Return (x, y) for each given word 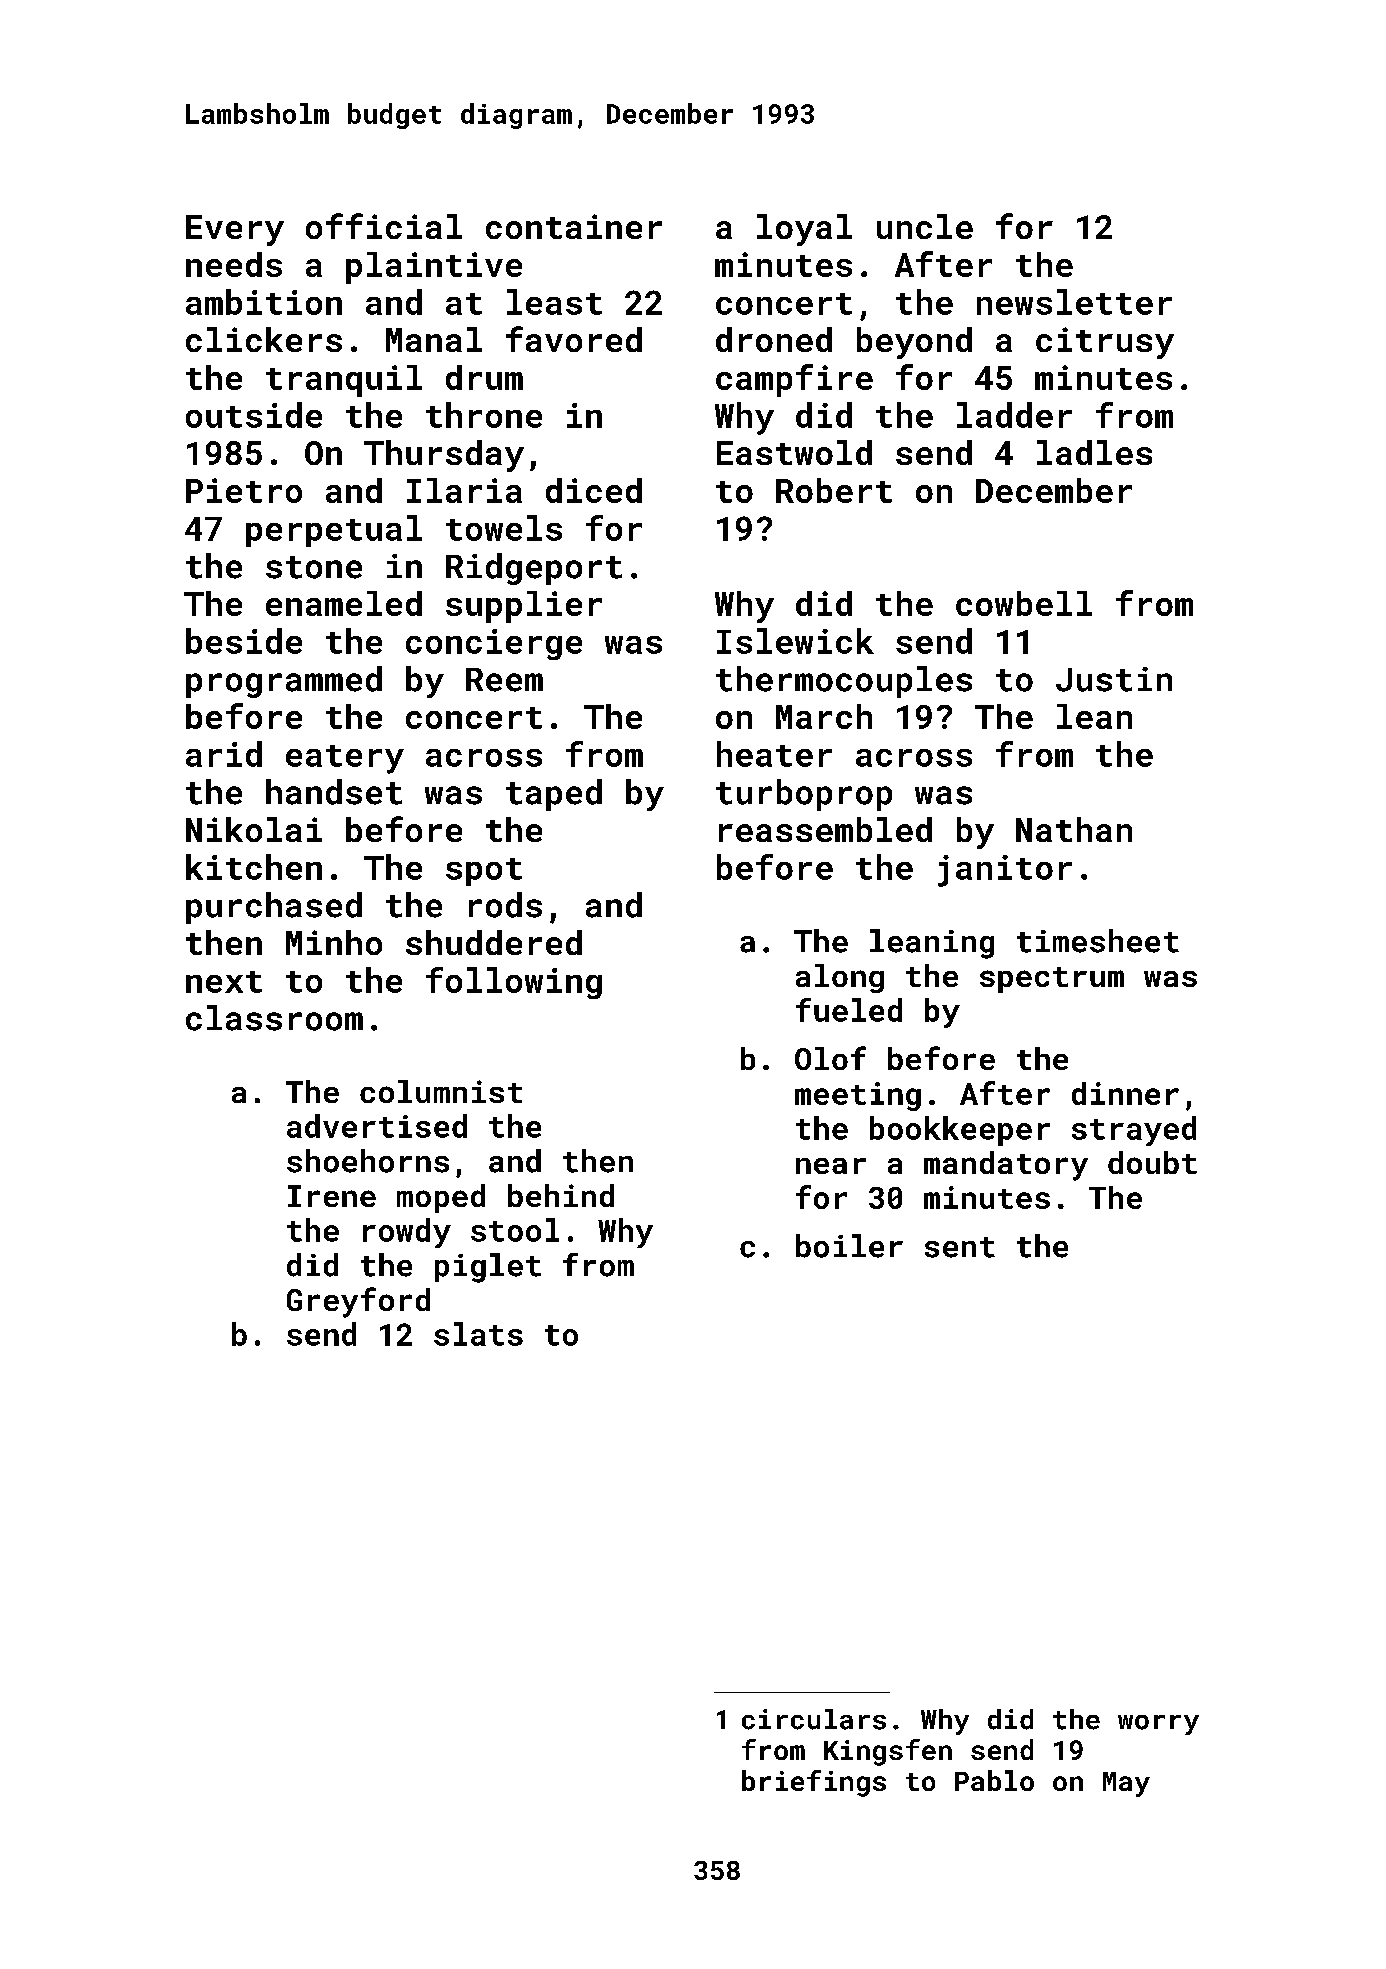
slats (478, 1334)
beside (244, 641)
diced (594, 490)
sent (960, 1247)
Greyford (358, 1302)
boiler (849, 1246)
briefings (814, 1783)
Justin (1114, 679)
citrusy (1105, 343)
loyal (804, 230)
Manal (434, 339)
